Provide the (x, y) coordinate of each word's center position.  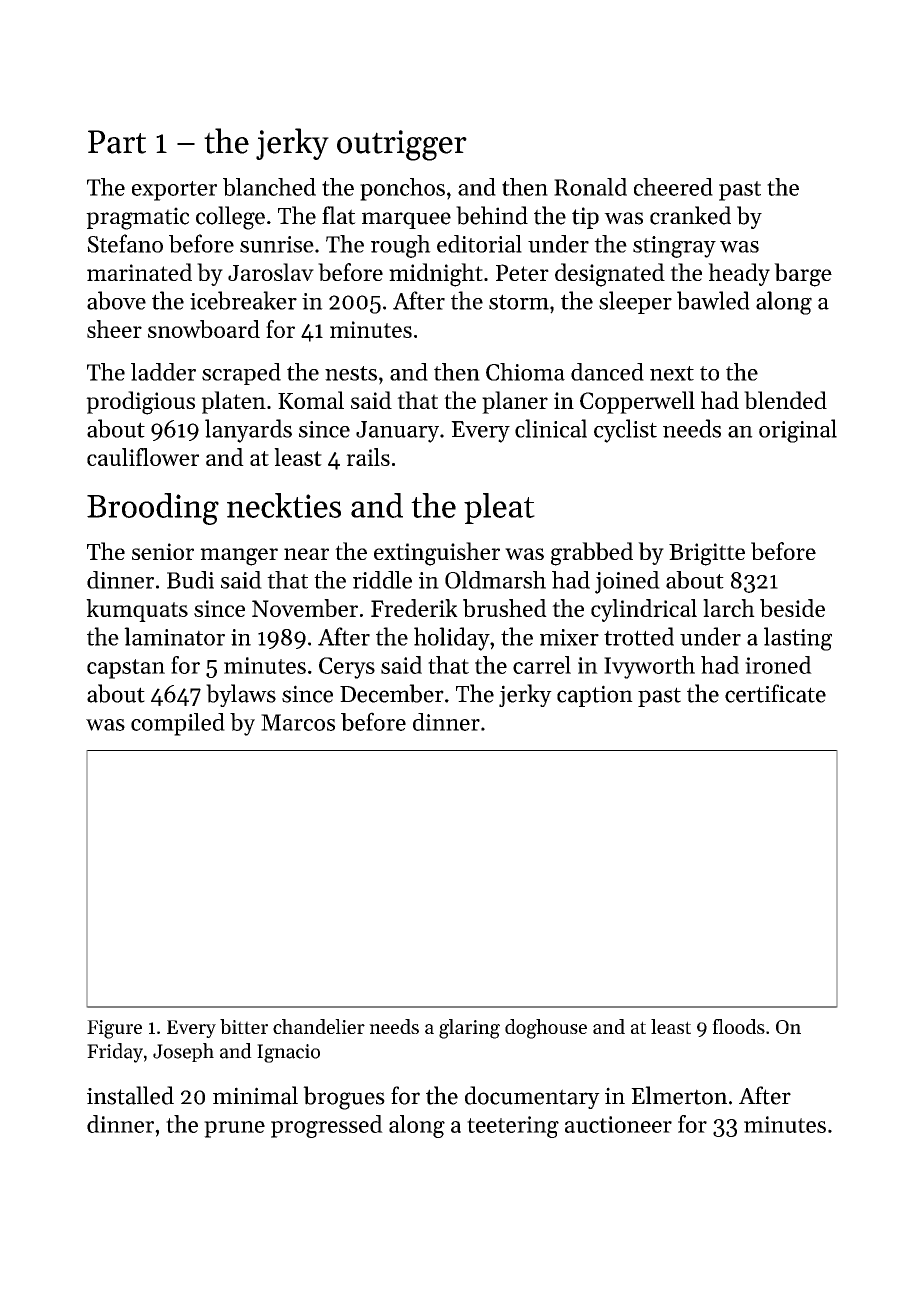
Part (117, 142)
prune (234, 1129)
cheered (673, 187)
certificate (775, 693)
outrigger (402, 145)
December (392, 693)
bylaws (241, 695)
